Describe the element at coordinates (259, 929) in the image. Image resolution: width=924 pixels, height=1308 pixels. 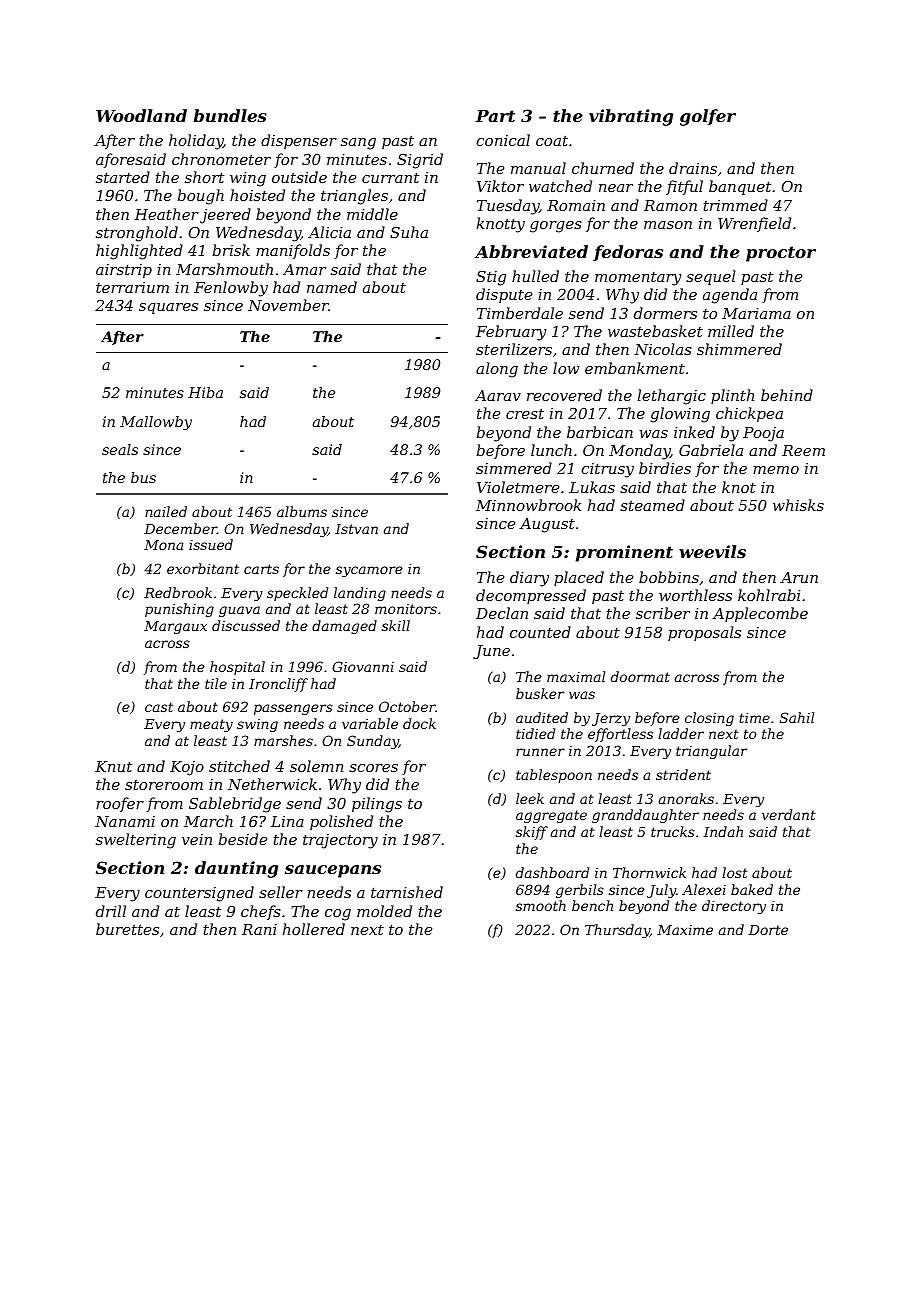
I see `Rani` at that location.
